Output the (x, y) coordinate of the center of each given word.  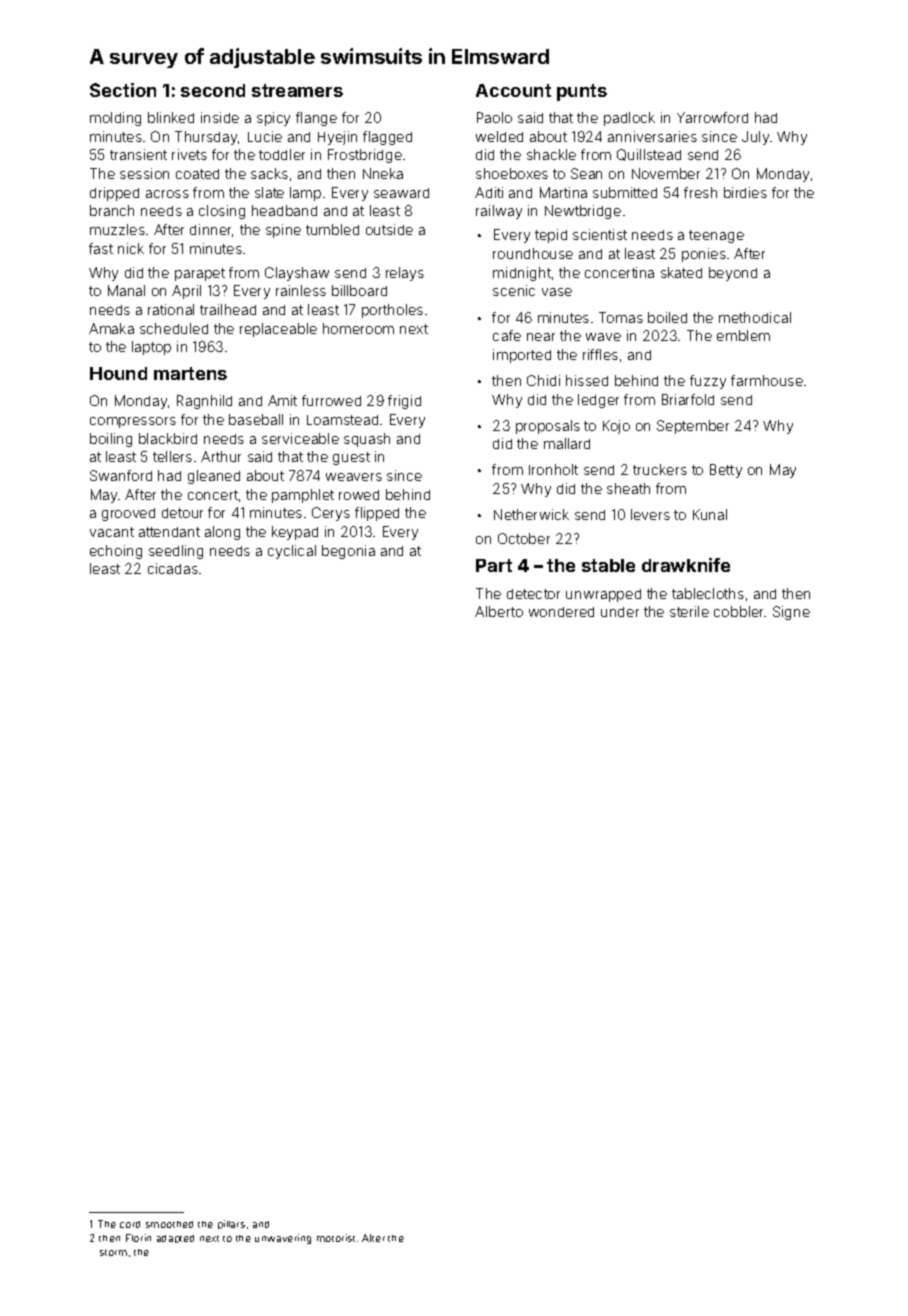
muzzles (117, 229)
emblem (743, 335)
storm (113, 1253)
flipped (377, 514)
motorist (336, 1238)
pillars (231, 1224)
